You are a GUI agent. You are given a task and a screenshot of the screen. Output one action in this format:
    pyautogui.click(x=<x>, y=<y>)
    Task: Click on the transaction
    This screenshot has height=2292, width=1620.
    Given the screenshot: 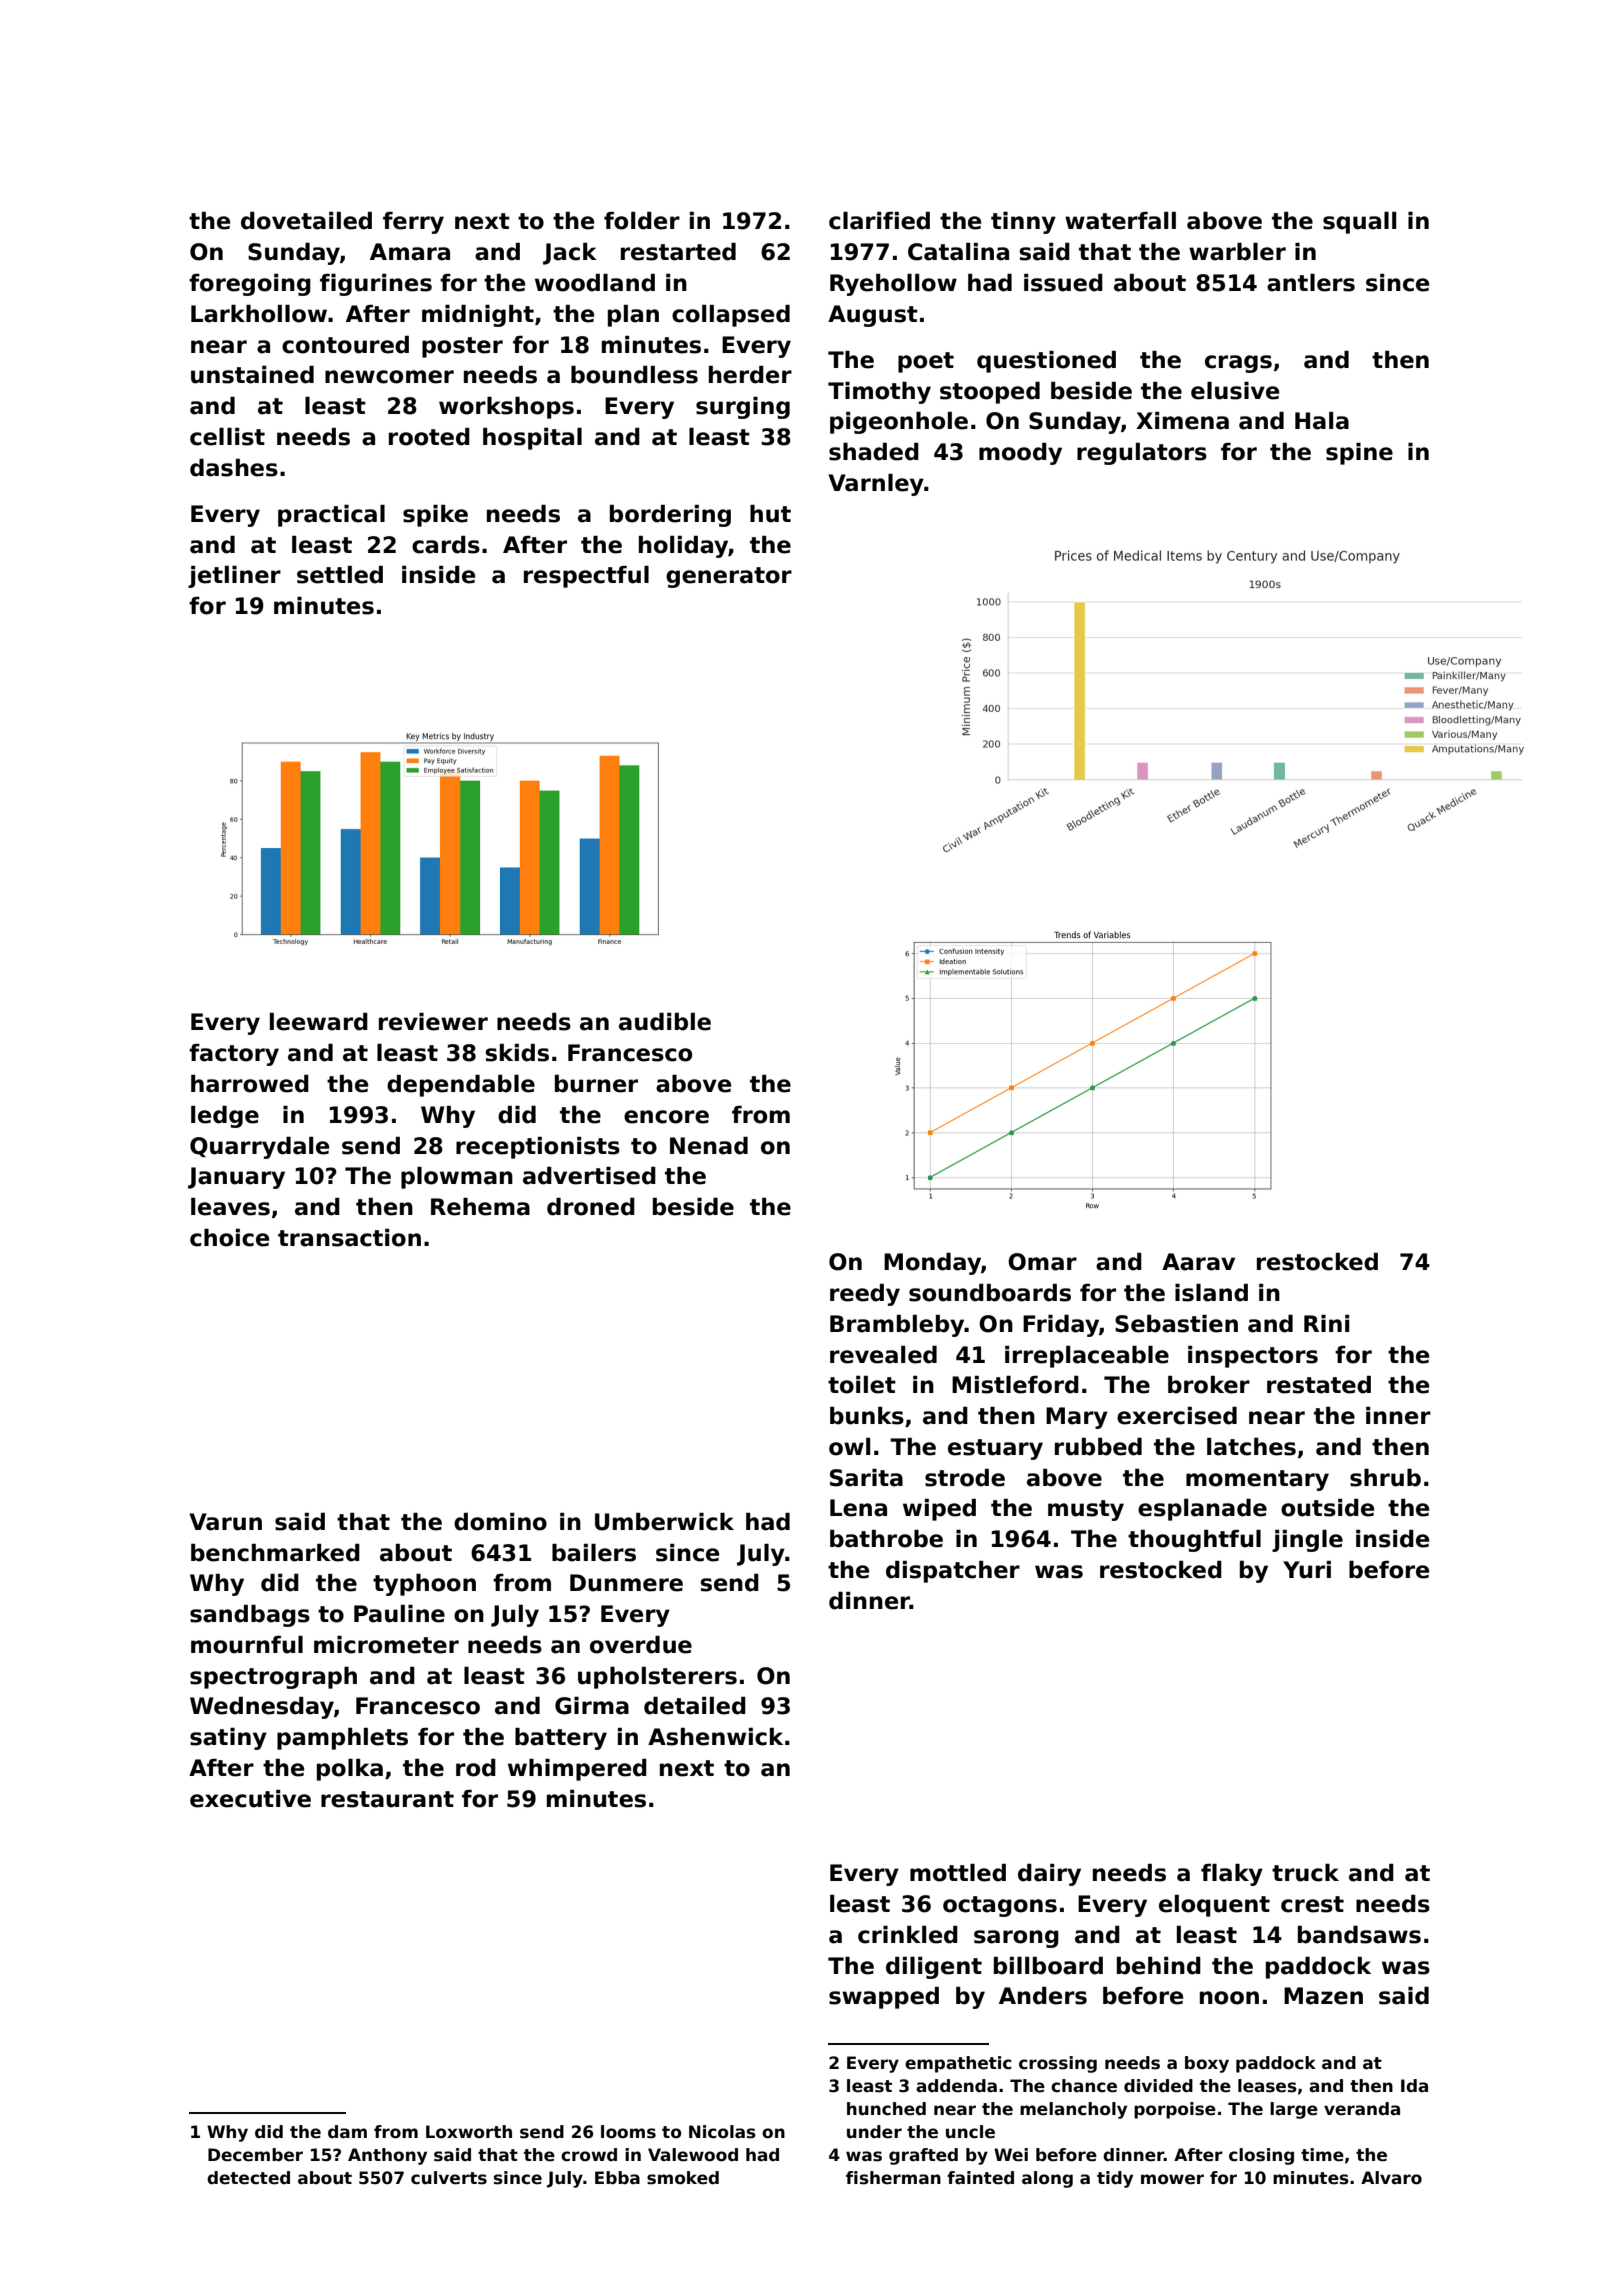 What is the action you would take?
    pyautogui.click(x=349, y=1238)
